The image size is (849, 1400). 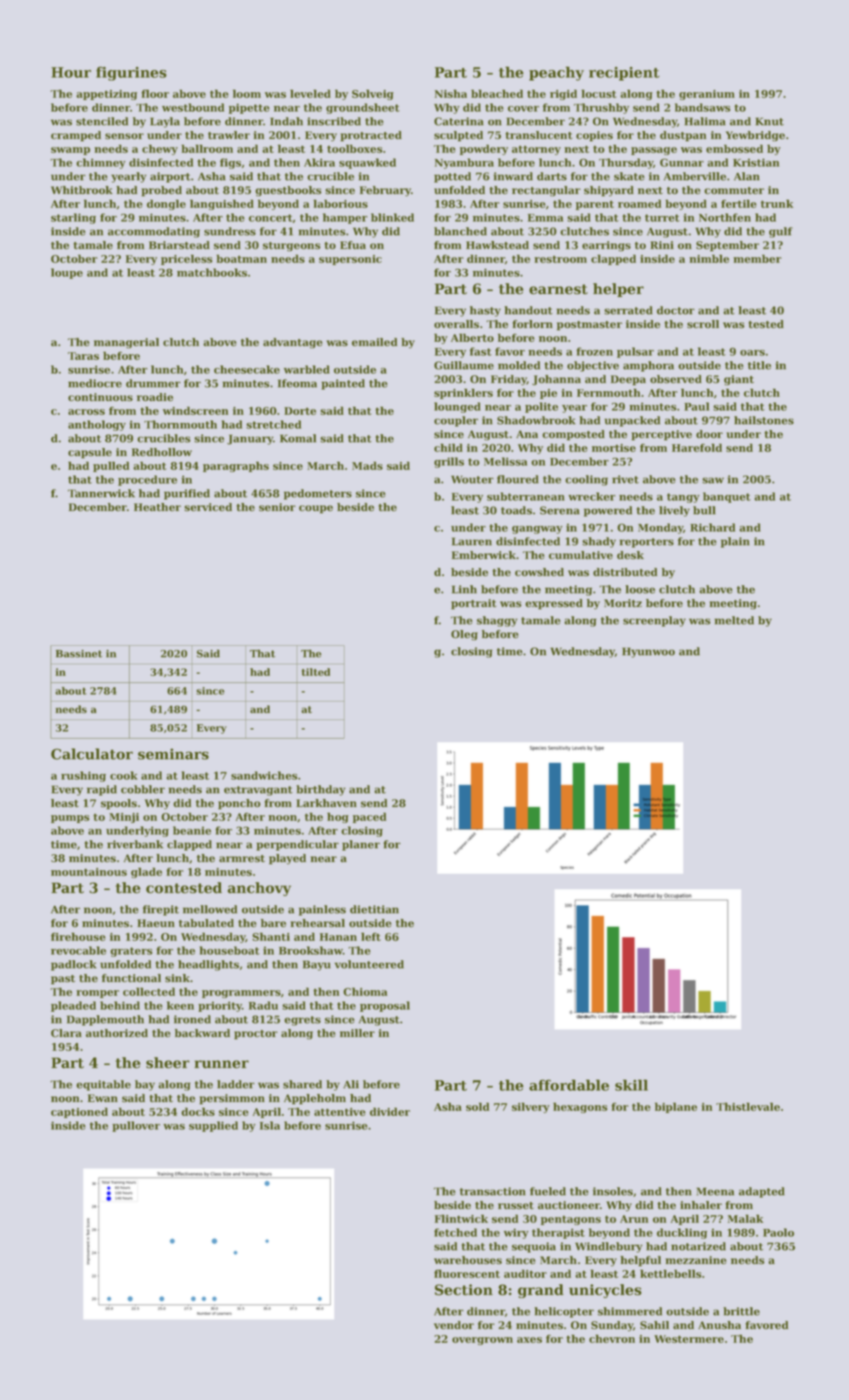 What do you see at coordinates (136, 1126) in the page?
I see `pullover` at bounding box center [136, 1126].
